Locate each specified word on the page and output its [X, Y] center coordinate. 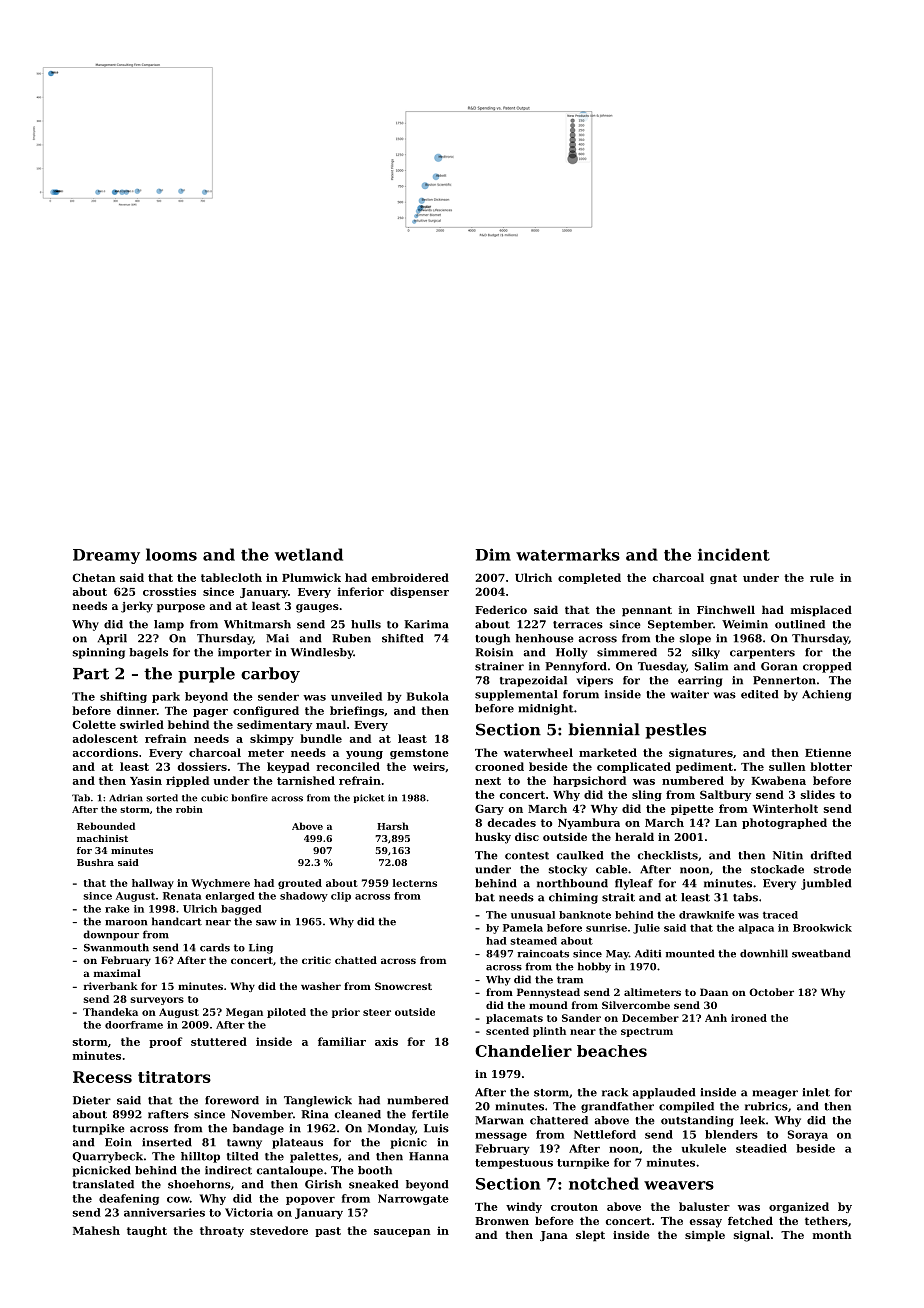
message [501, 1136]
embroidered [410, 577]
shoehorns [199, 1184]
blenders [731, 1134]
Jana [554, 1236]
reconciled [348, 766]
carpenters [762, 654]
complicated [634, 767]
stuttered [219, 1041]
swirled [142, 724]
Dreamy [106, 556]
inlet [816, 1092]
